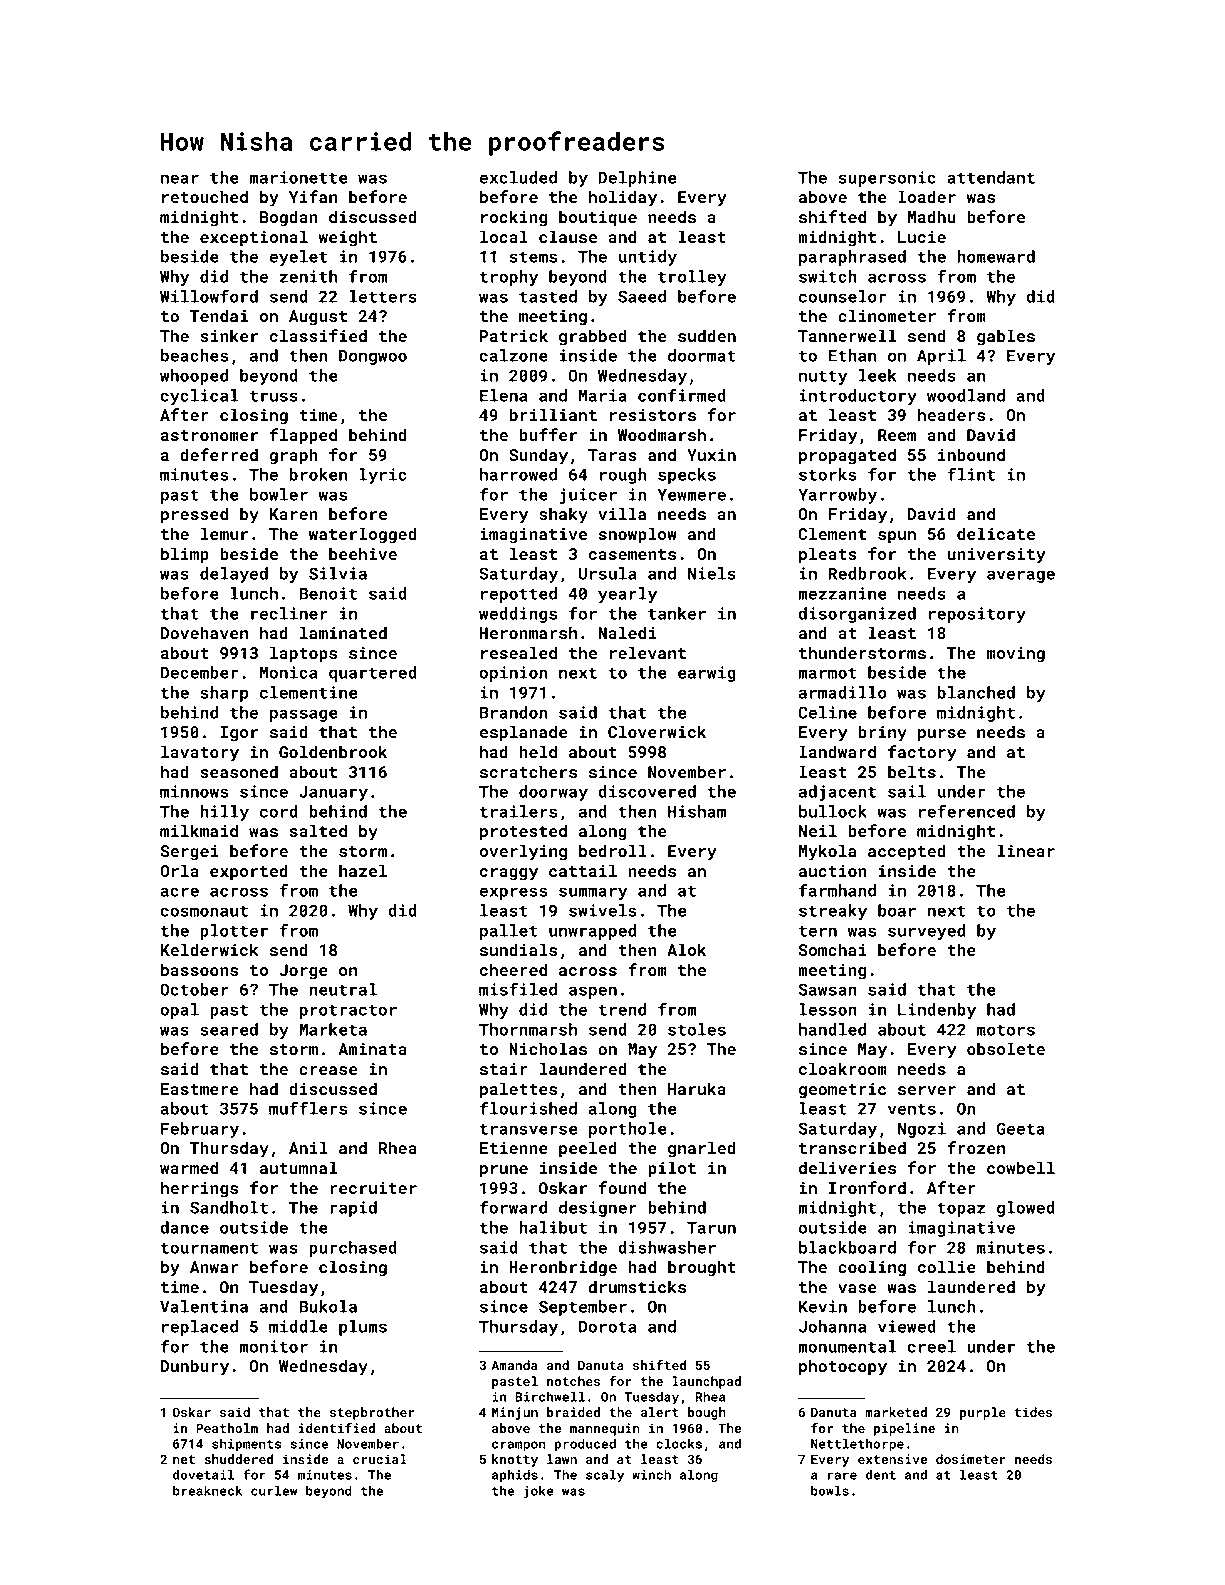  Describe the element at coordinates (373, 357) in the page. I see `Dongwoo` at that location.
